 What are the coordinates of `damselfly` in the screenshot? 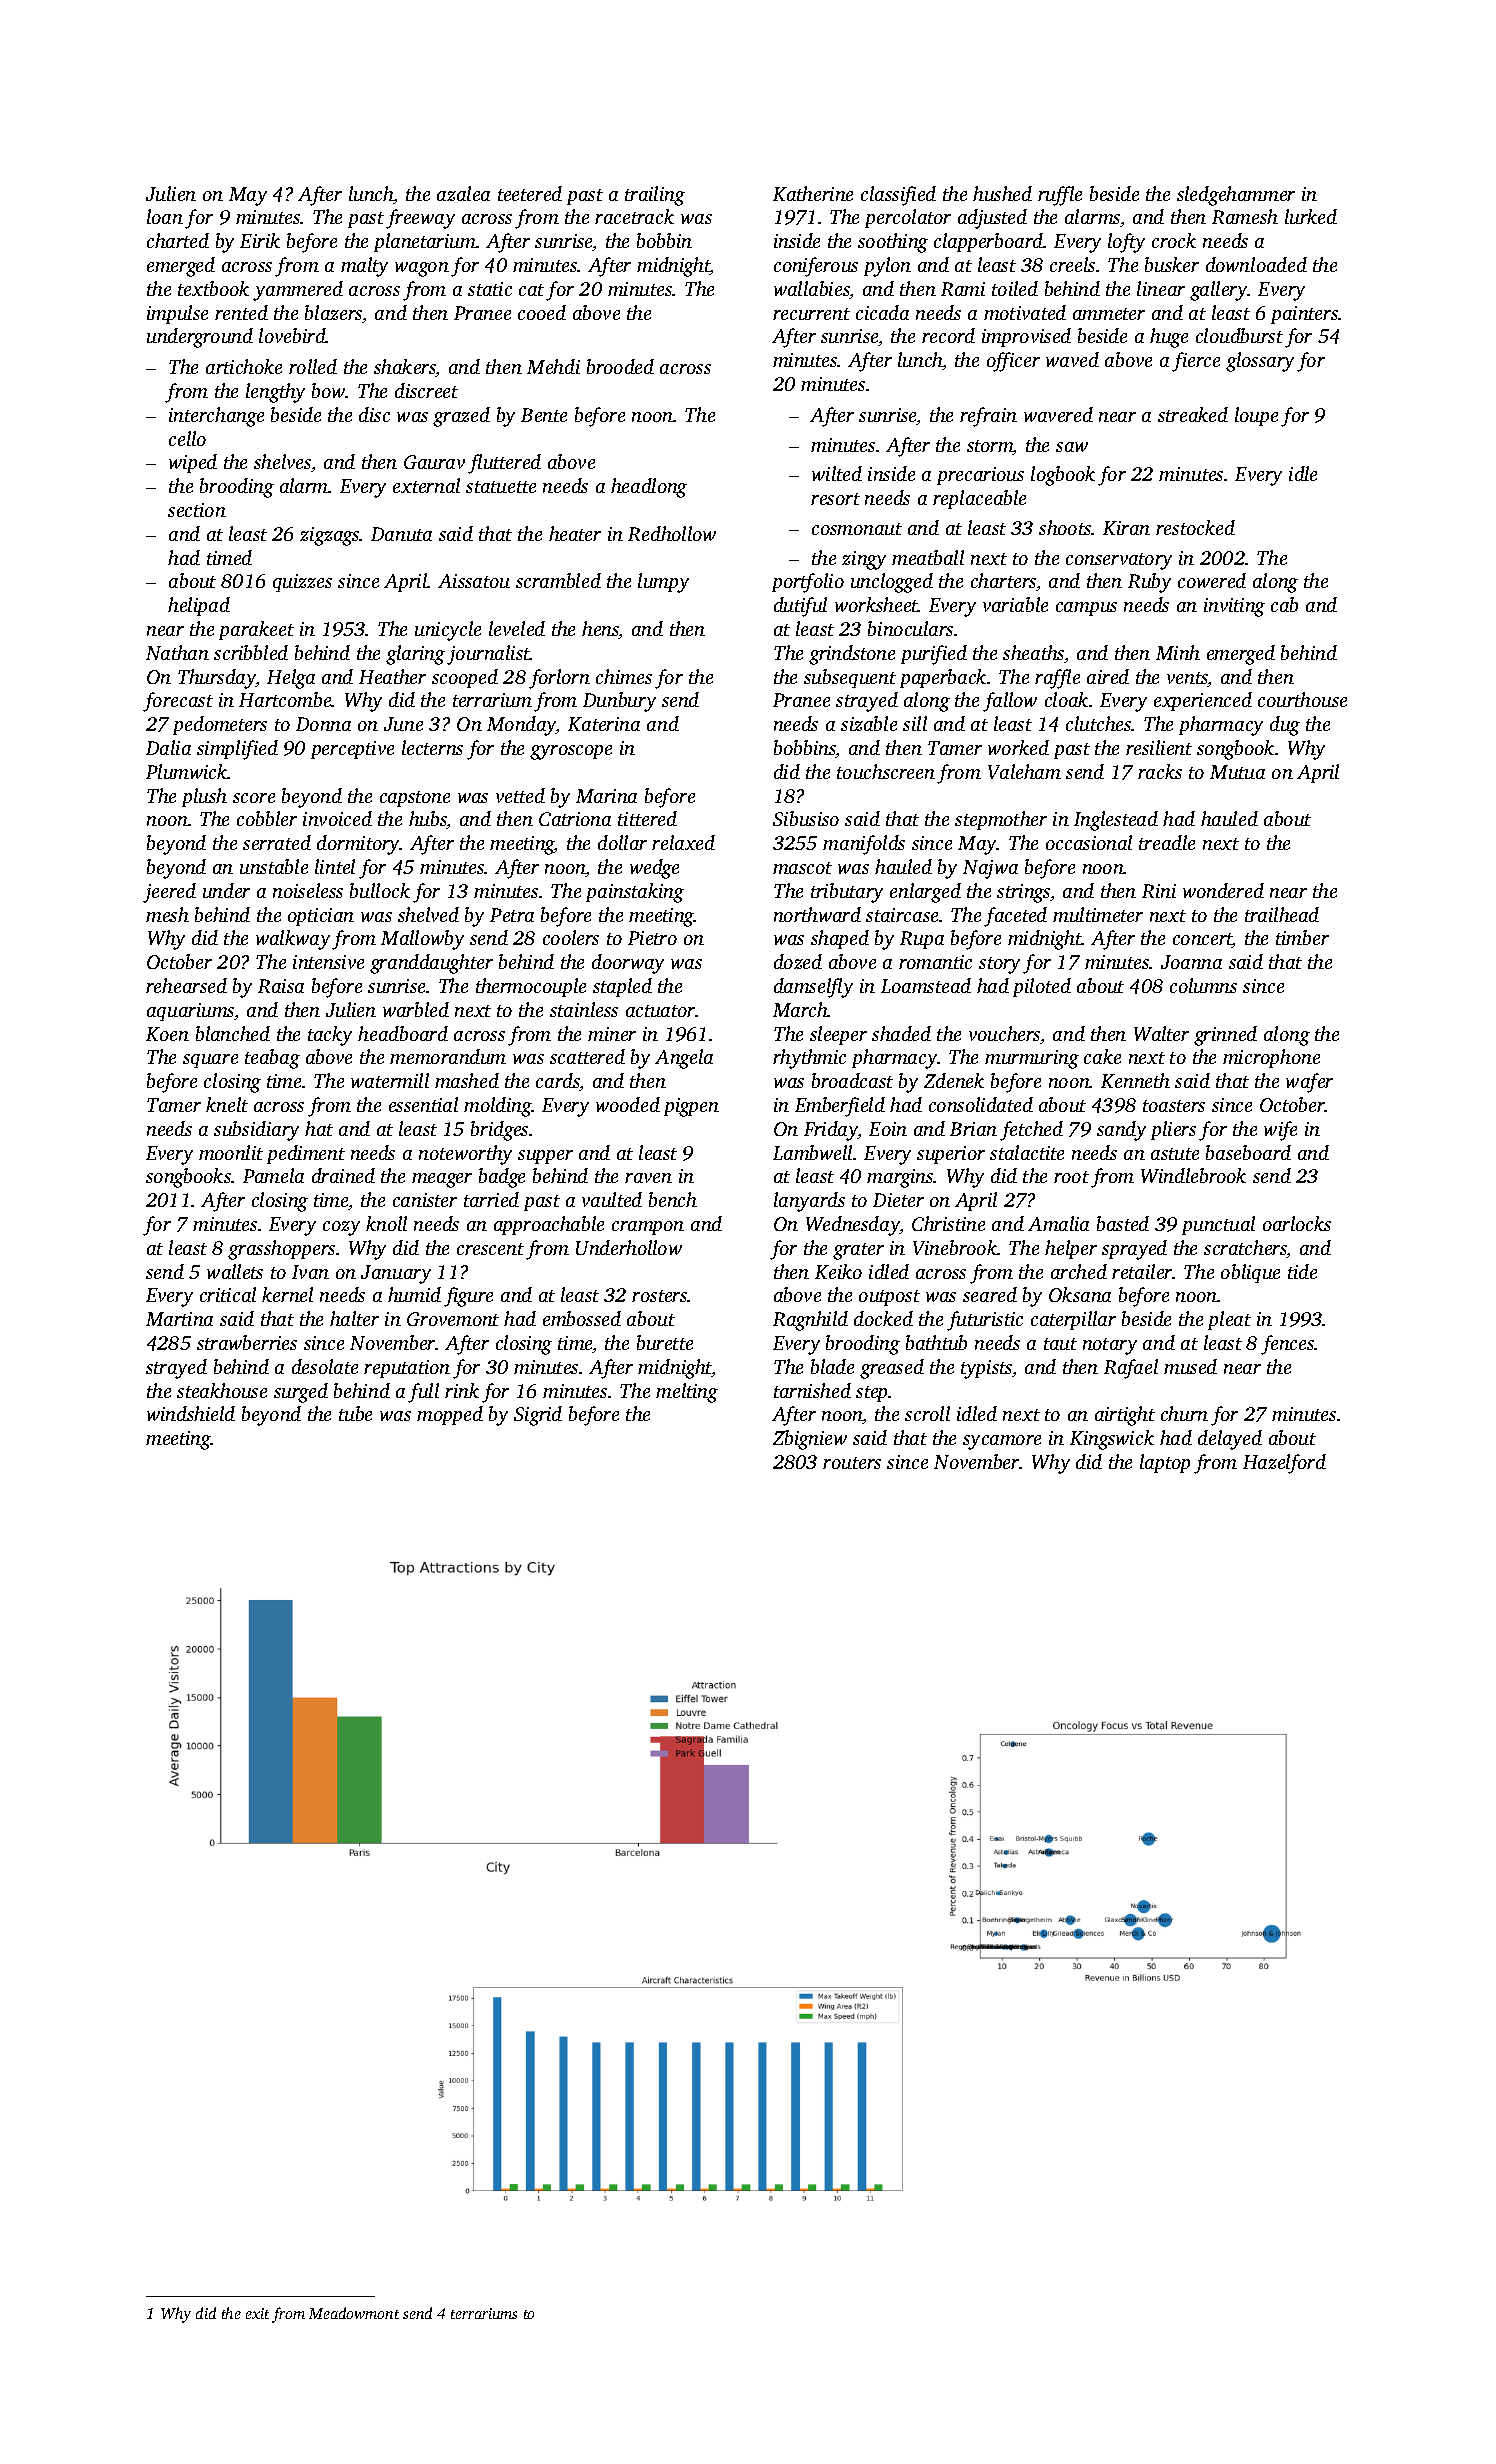 It's located at (813, 988).
